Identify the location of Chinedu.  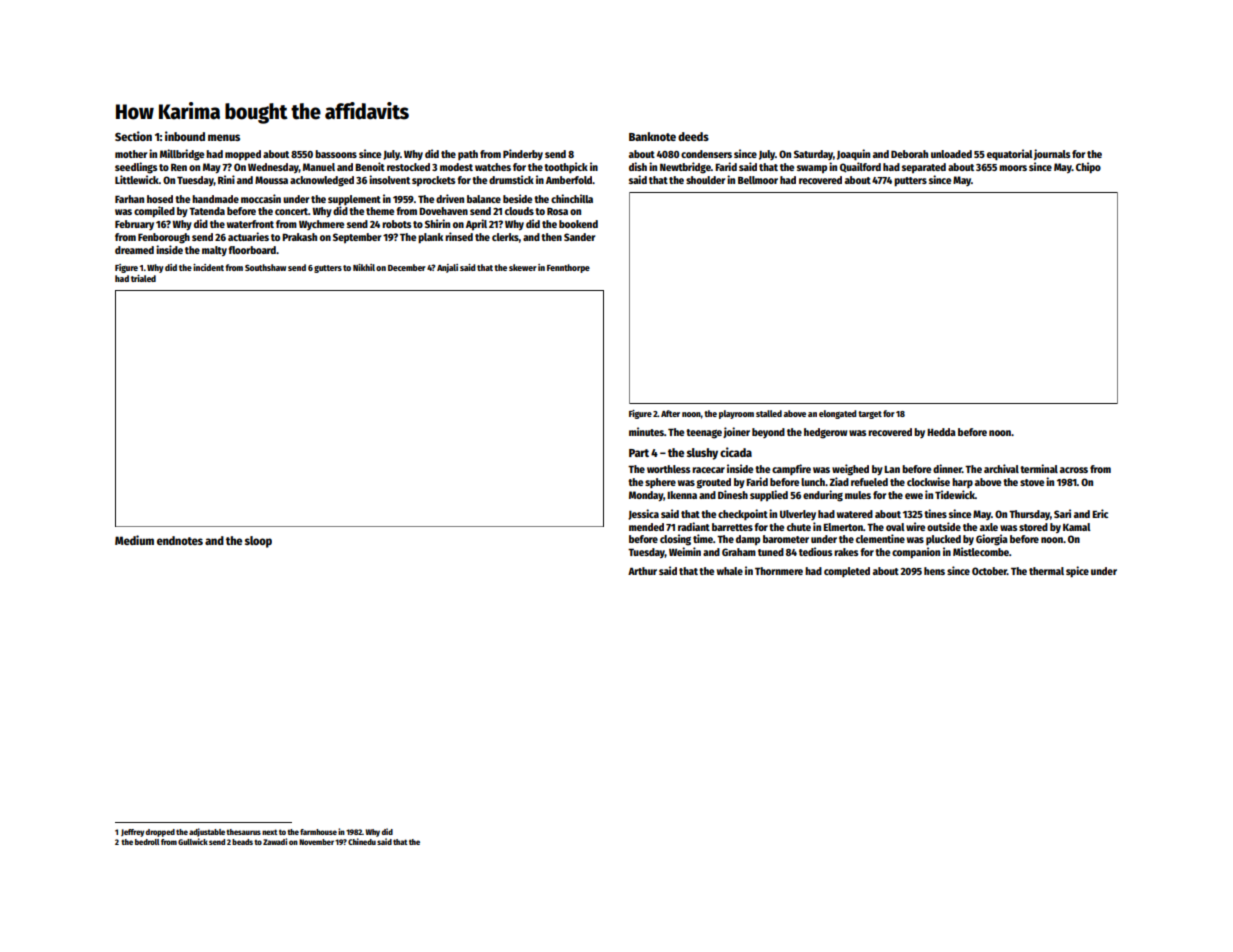
(362, 841).
